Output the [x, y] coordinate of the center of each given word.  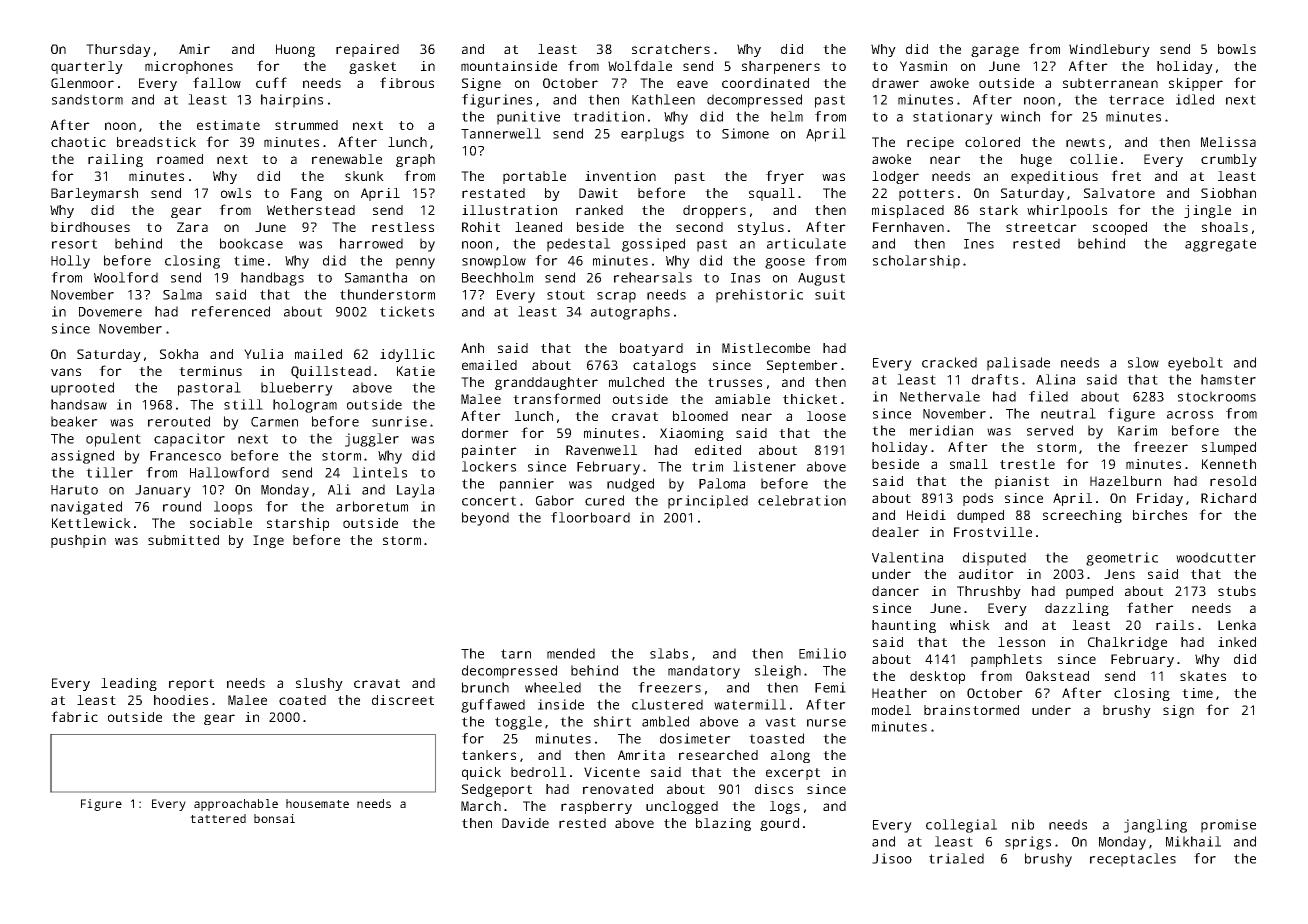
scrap [616, 297]
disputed [994, 559]
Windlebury [1109, 50]
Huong [295, 50]
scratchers [671, 49]
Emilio [822, 653]
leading [129, 684]
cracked [949, 362]
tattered [218, 818]
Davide [525, 823]
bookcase [251, 243]
